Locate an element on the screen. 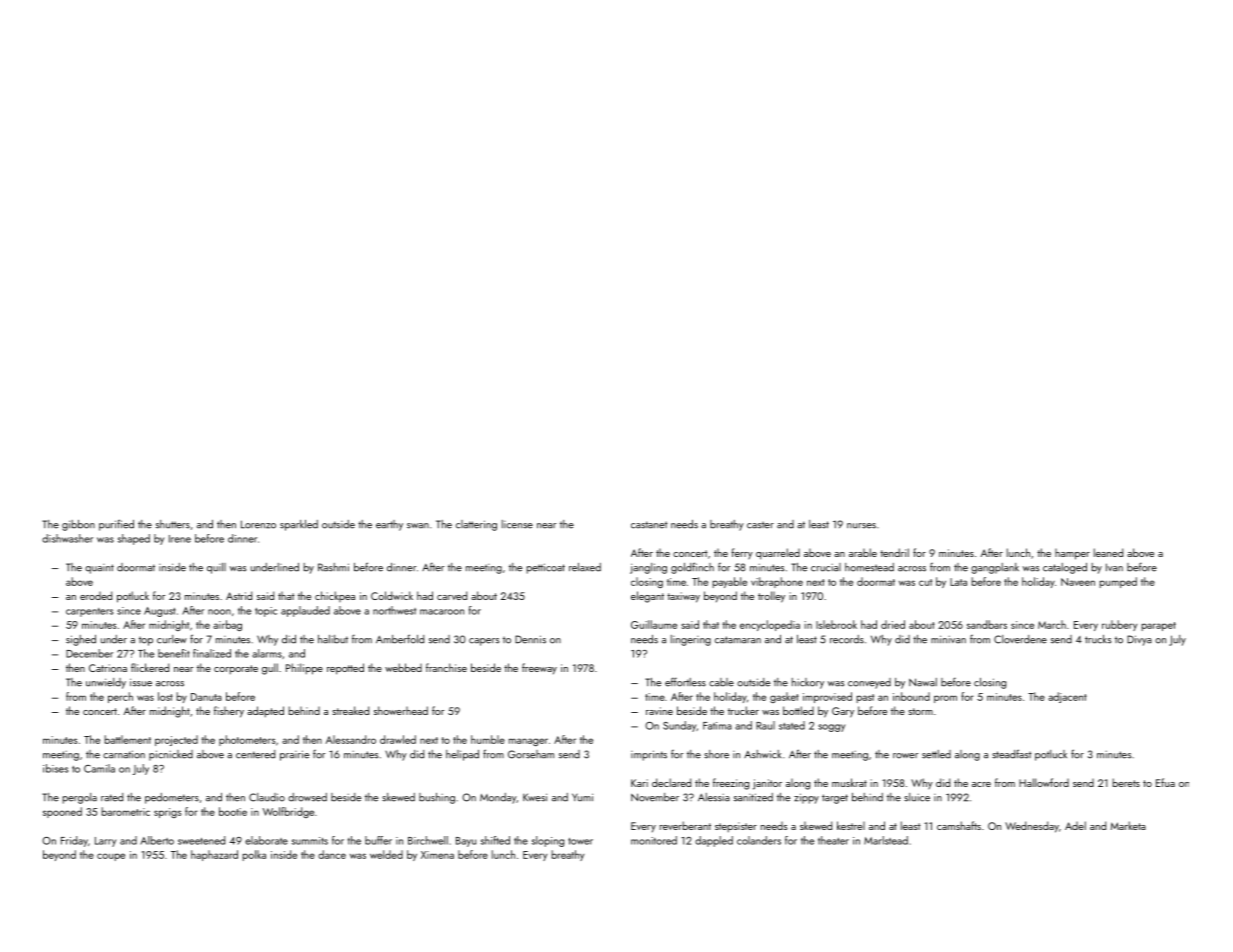 This screenshot has height=952, width=1233. rubbery is located at coordinates (1119, 625).
